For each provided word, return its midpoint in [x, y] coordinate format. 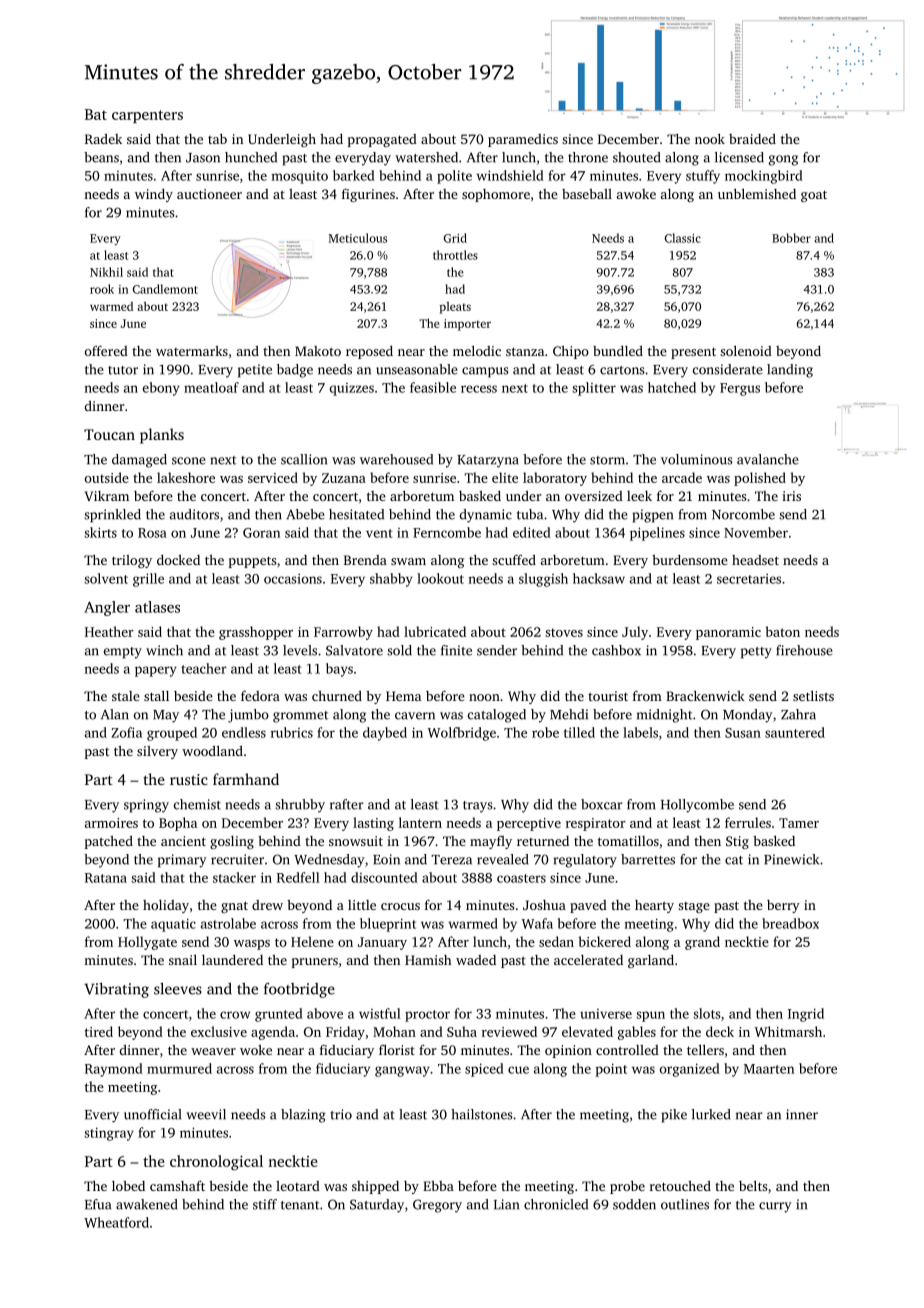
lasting [373, 824]
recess [479, 389]
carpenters [147, 116]
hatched [672, 387]
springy [146, 806]
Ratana [106, 878]
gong [783, 160]
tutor [123, 370]
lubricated [435, 631]
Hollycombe [697, 806]
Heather [109, 631]
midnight [664, 716]
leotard [298, 1186]
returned [543, 841]
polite [454, 177]
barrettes [648, 859]
